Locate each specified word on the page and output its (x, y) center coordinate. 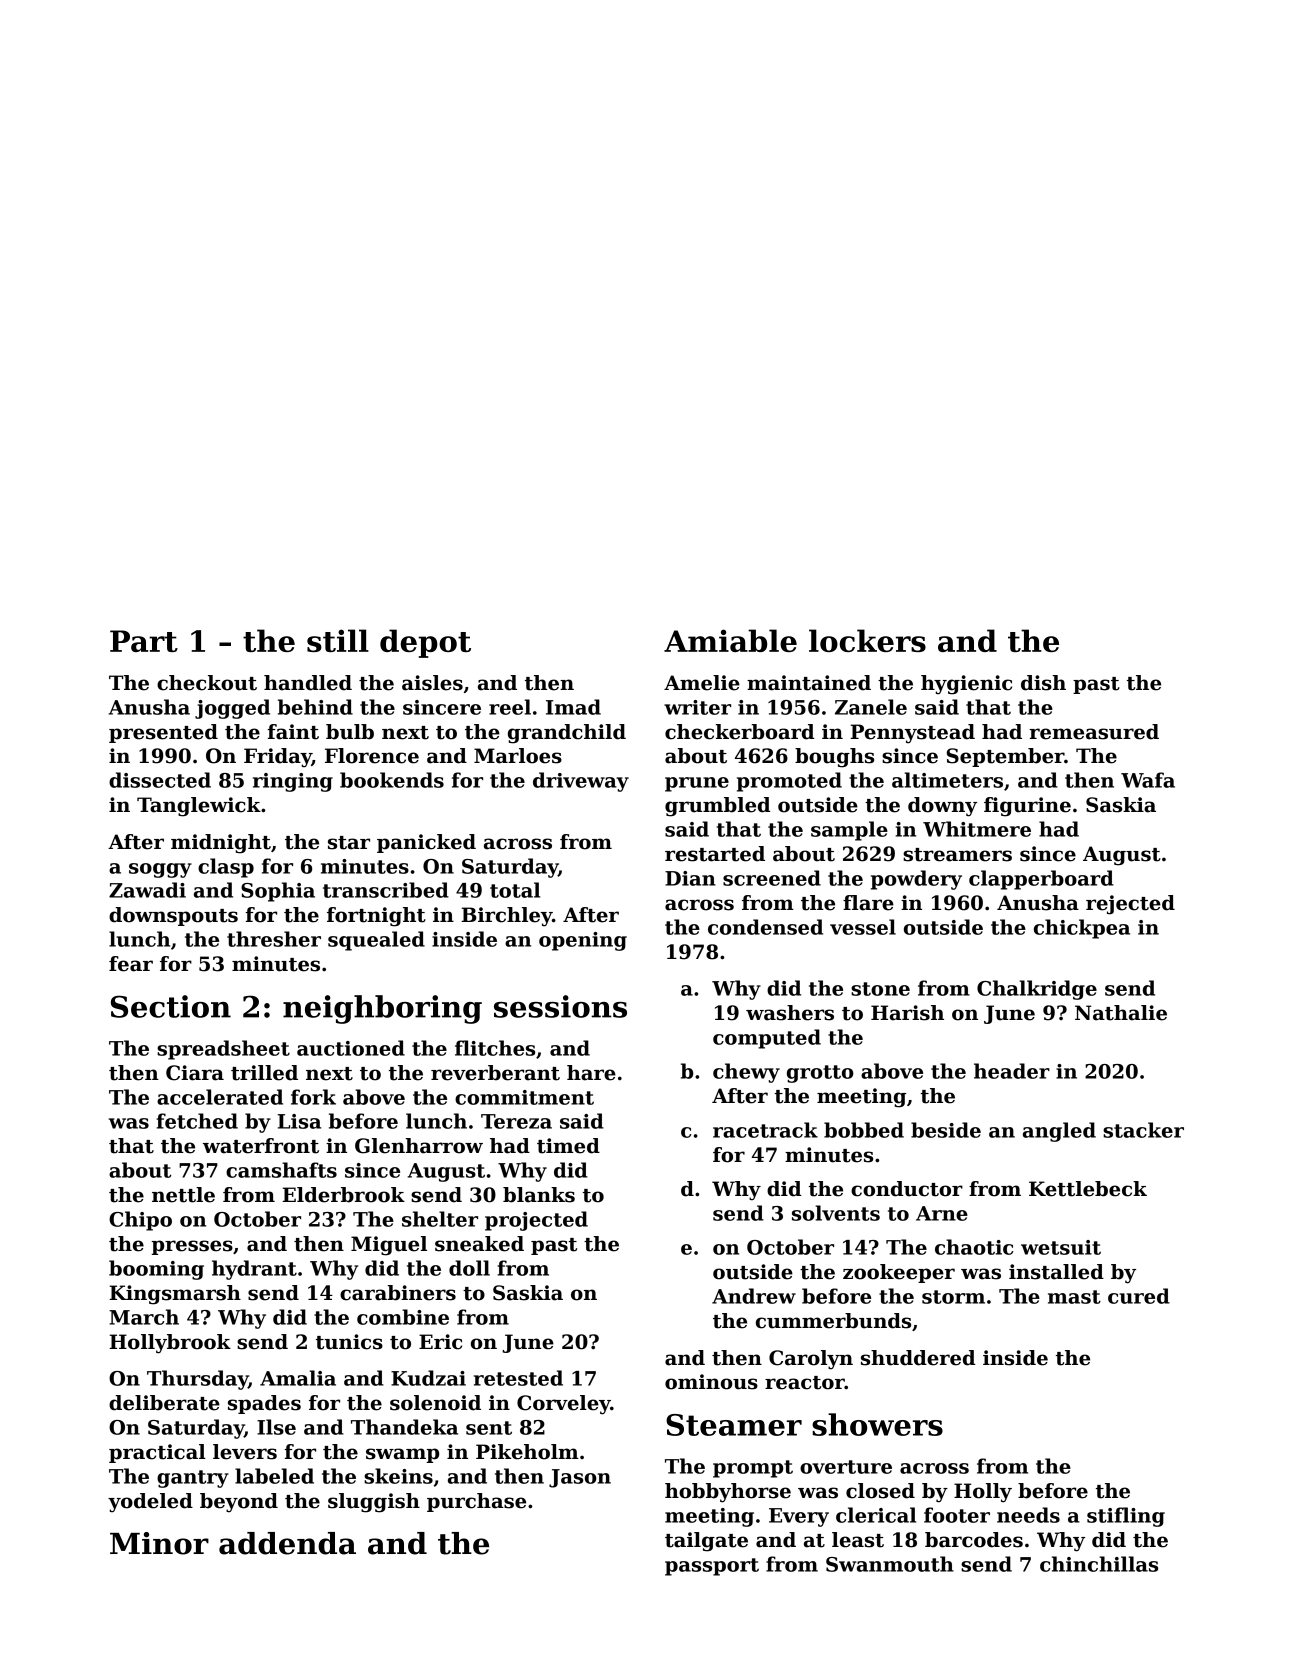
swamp (402, 1455)
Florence (372, 756)
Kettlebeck (1088, 1189)
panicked (426, 843)
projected (536, 1221)
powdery (916, 880)
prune (697, 784)
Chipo (140, 1221)
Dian (690, 878)
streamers (957, 855)
